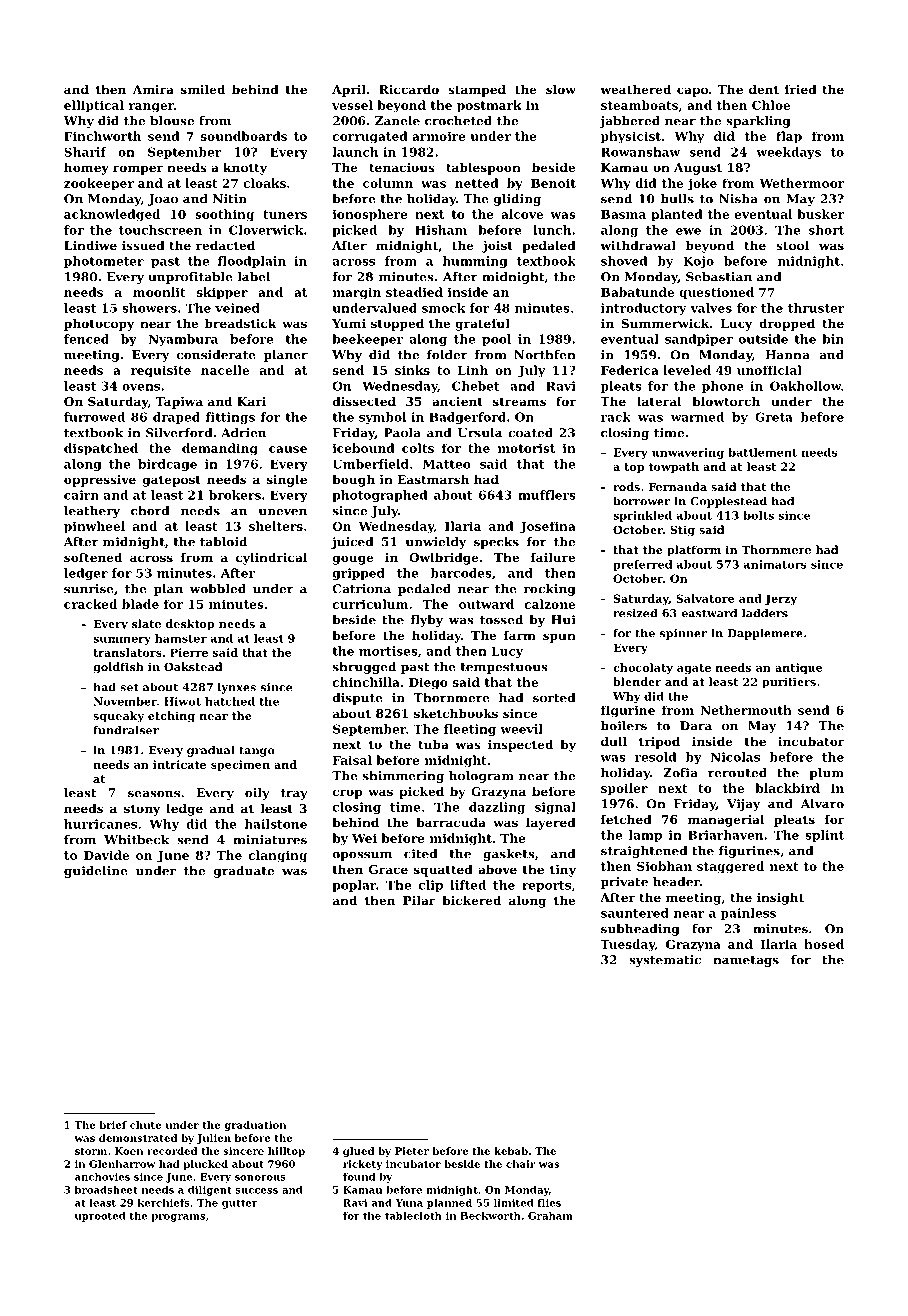 This screenshot has width=908, height=1316. What do you see at coordinates (255, 1126) in the screenshot?
I see `graduation` at bounding box center [255, 1126].
